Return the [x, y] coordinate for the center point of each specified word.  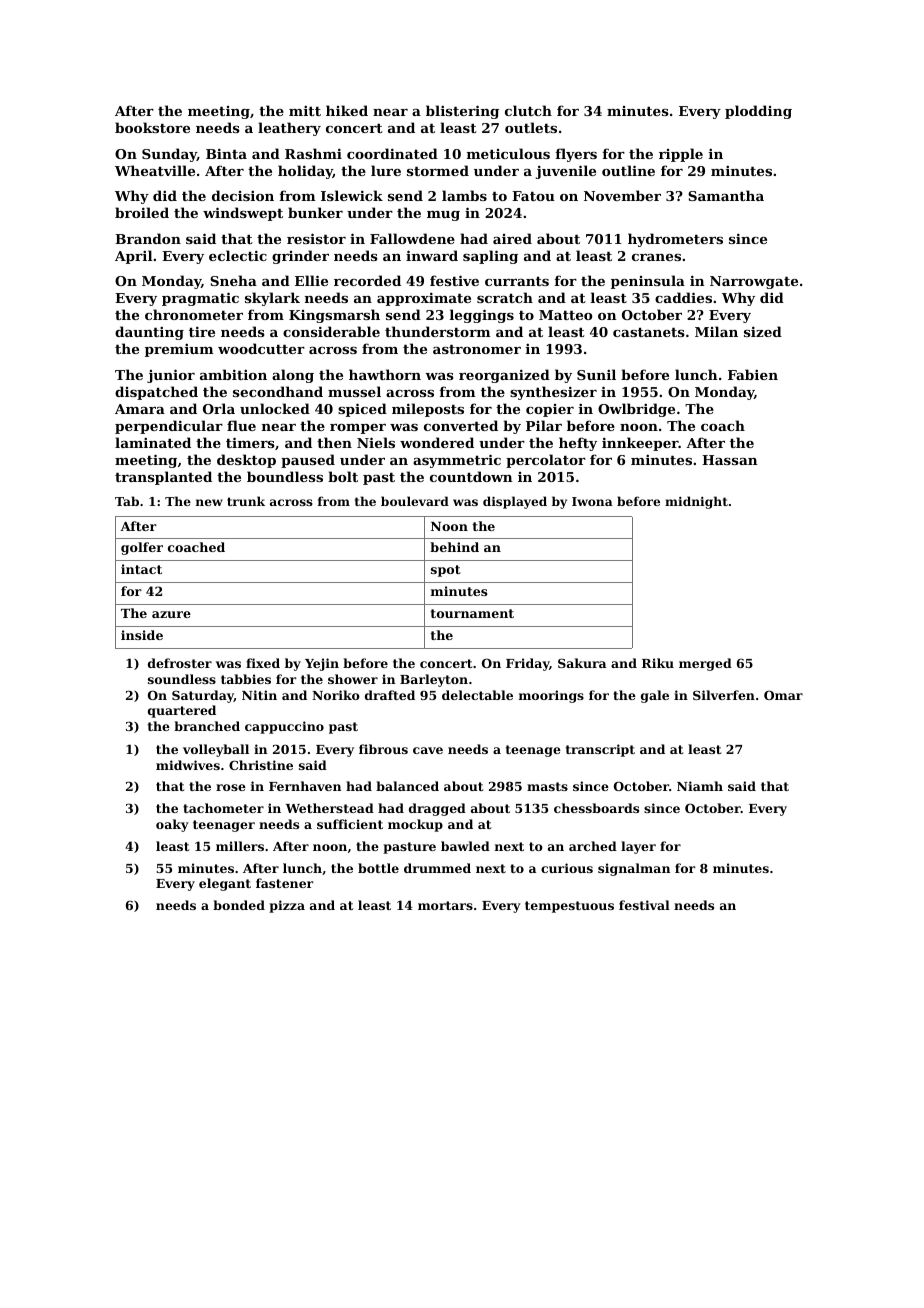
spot [446, 571]
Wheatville [155, 170]
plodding [758, 112]
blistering [462, 112]
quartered [182, 711]
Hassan [729, 460]
